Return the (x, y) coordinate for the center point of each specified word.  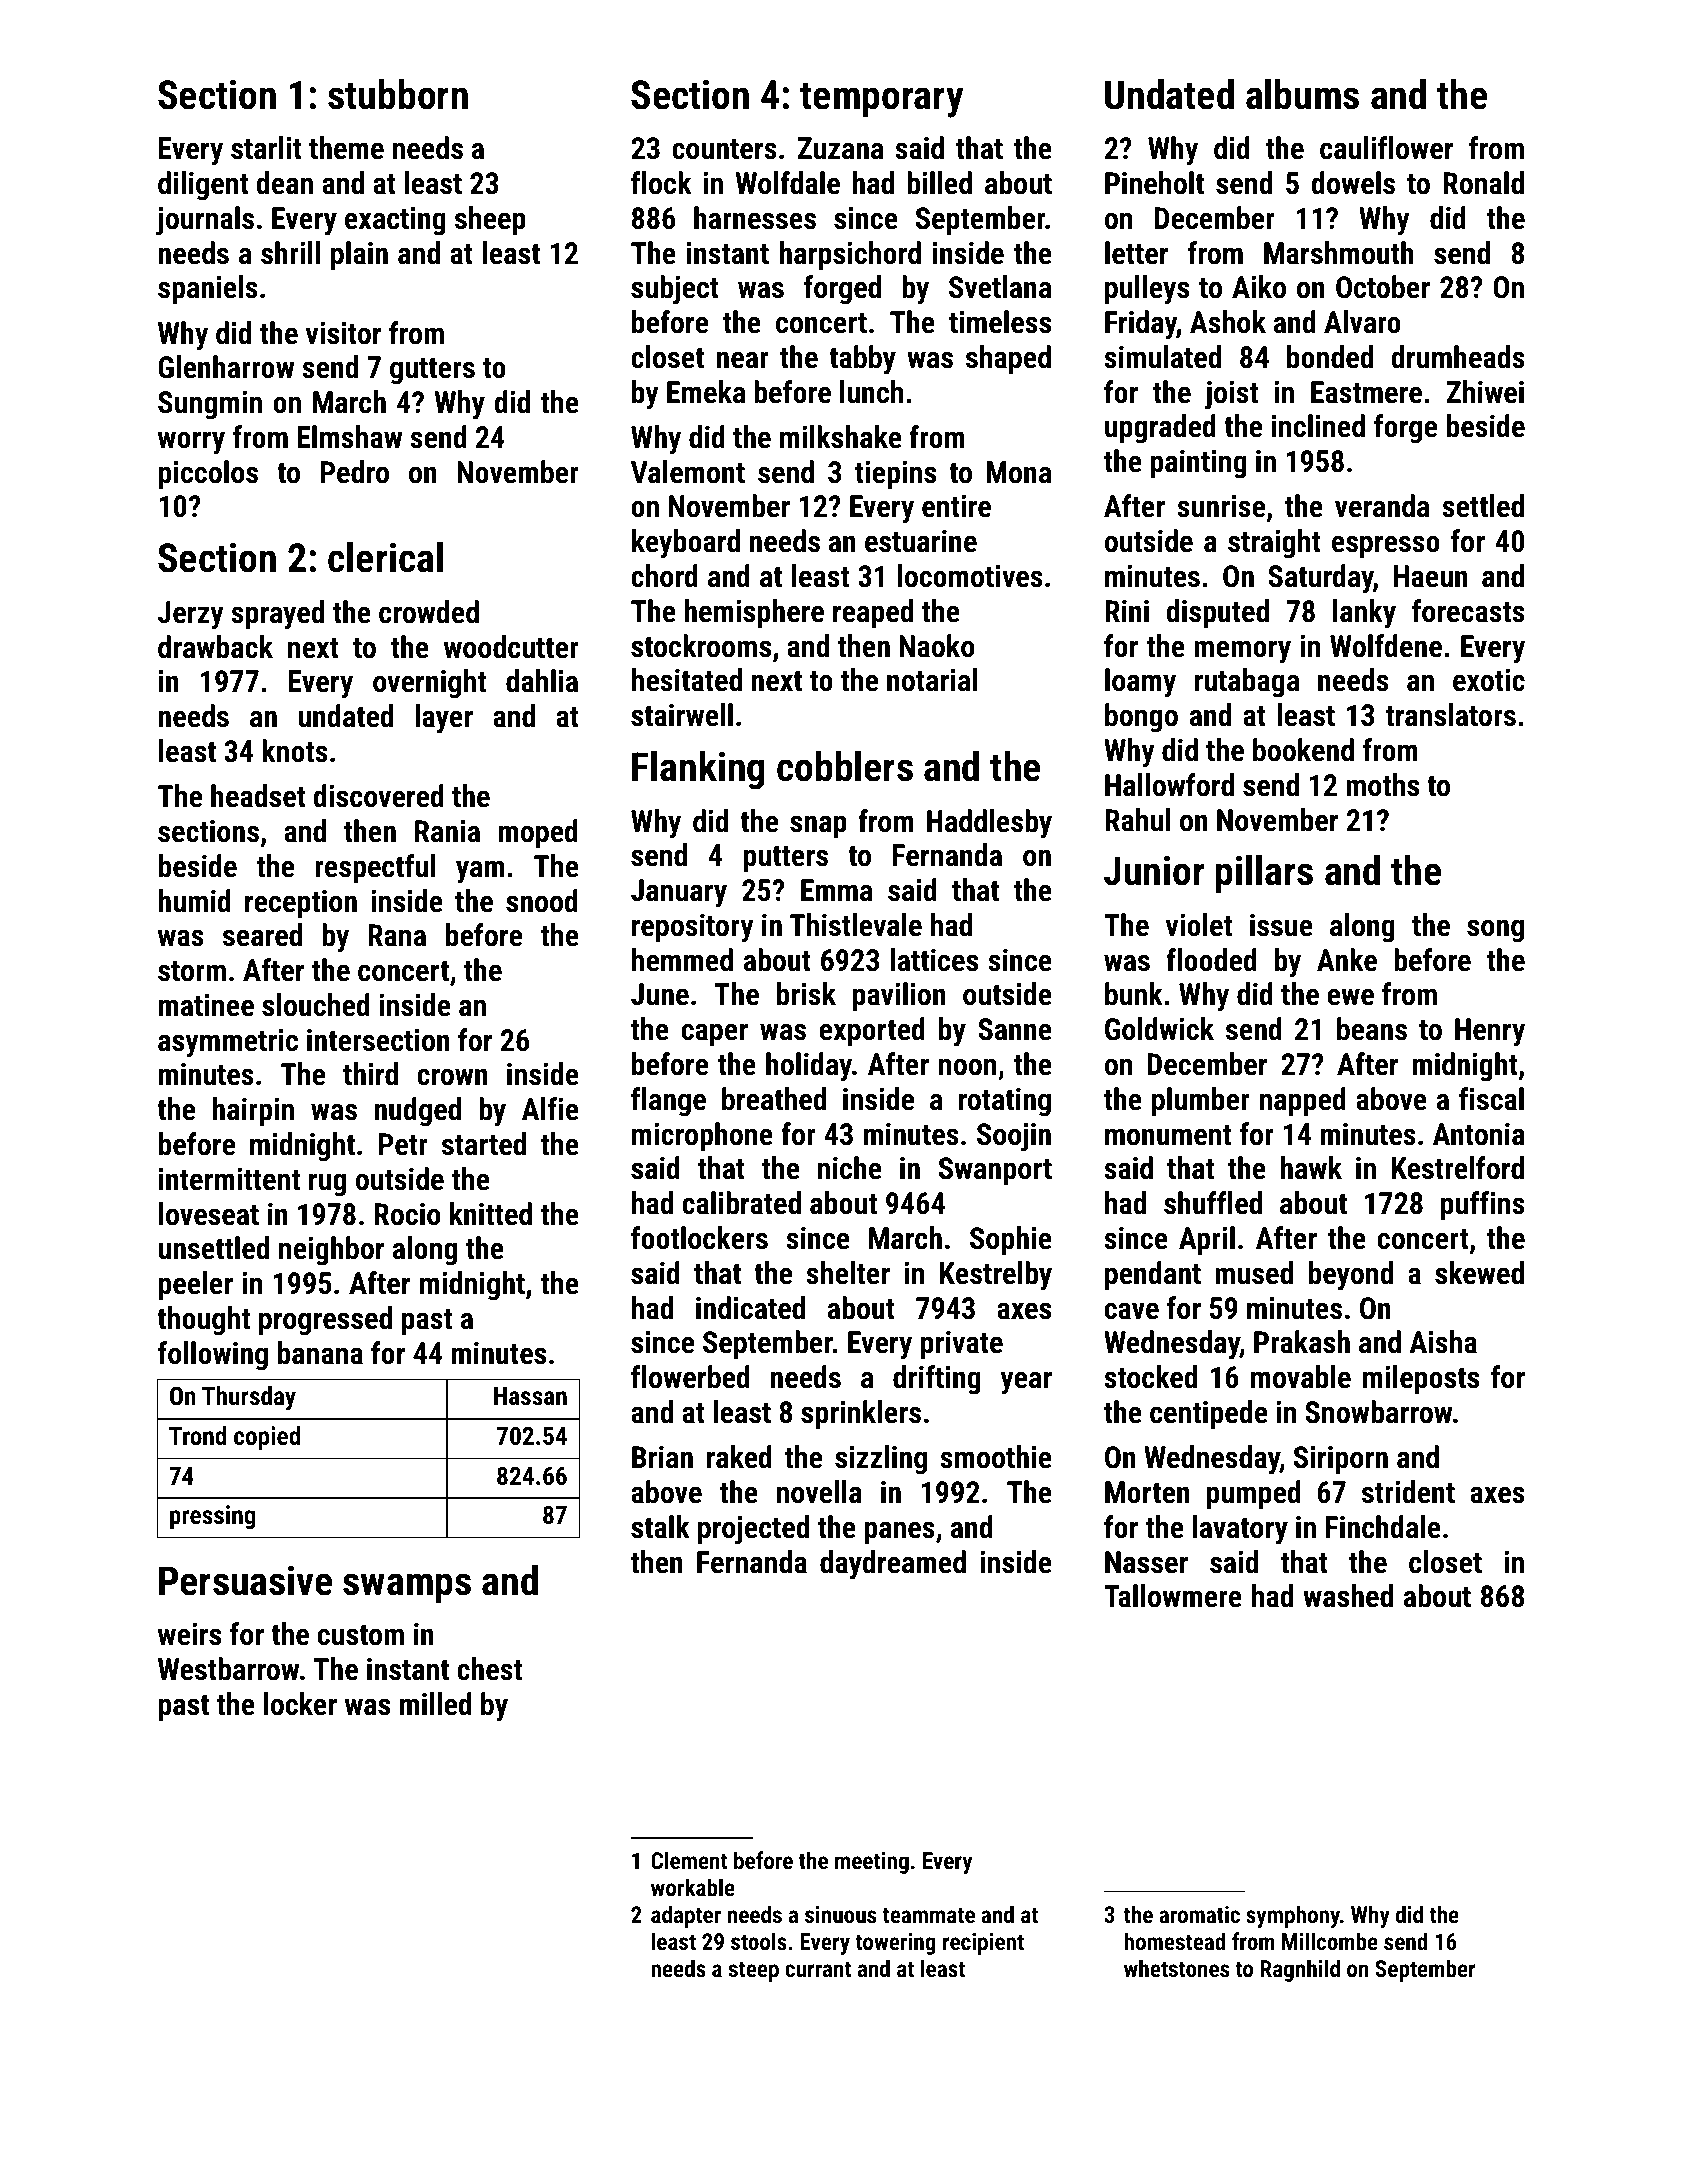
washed (1348, 1596)
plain (359, 255)
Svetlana (1000, 287)
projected (753, 1530)
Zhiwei (1485, 392)
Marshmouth (1339, 253)
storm (192, 971)
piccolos (208, 474)
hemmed (682, 960)
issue (1281, 925)
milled (436, 1704)
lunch (871, 392)
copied (267, 1438)
